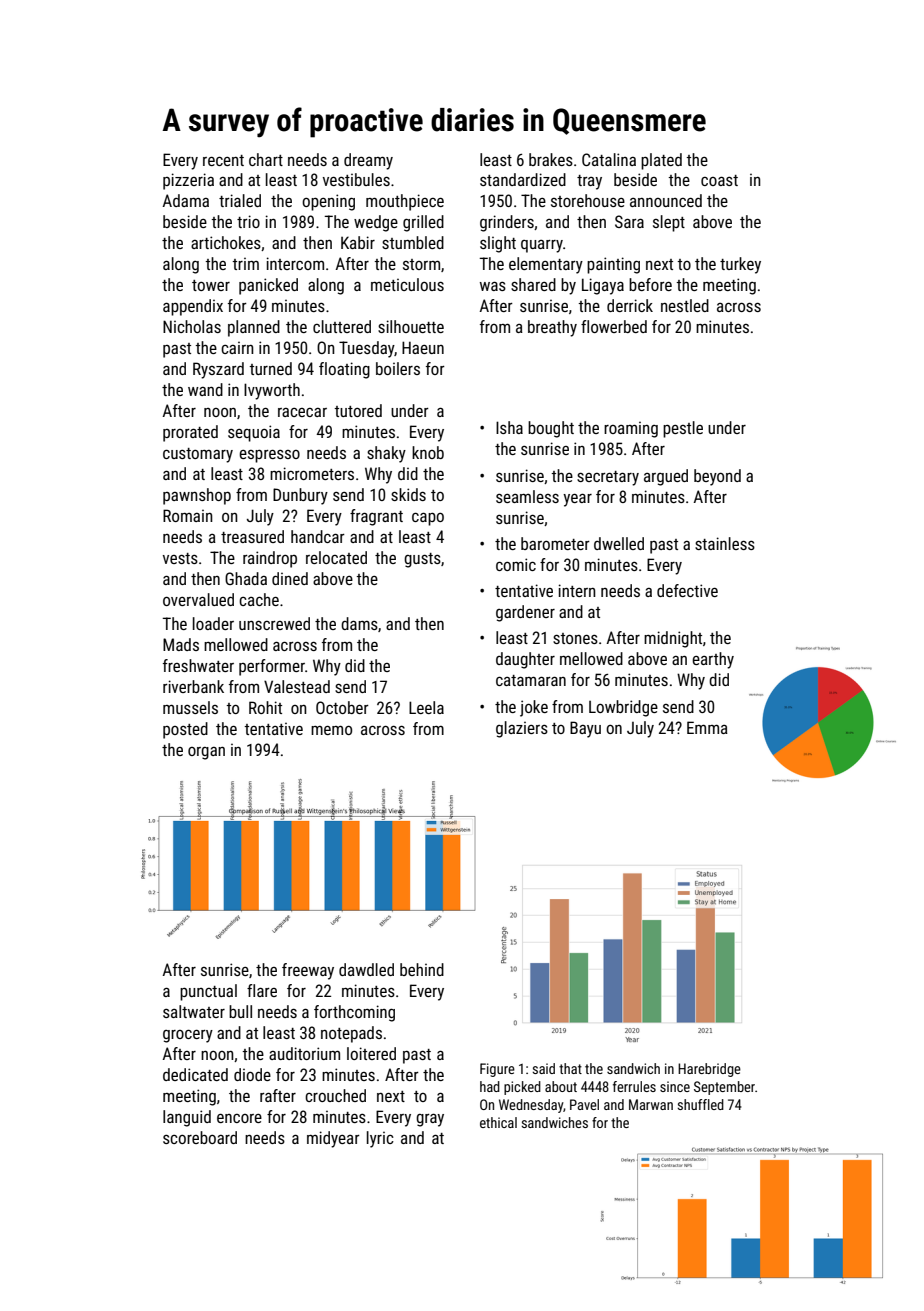 Image resolution: width=924 pixels, height=1311 pixels. What do you see at coordinates (666, 477) in the document?
I see `argued` at bounding box center [666, 477].
